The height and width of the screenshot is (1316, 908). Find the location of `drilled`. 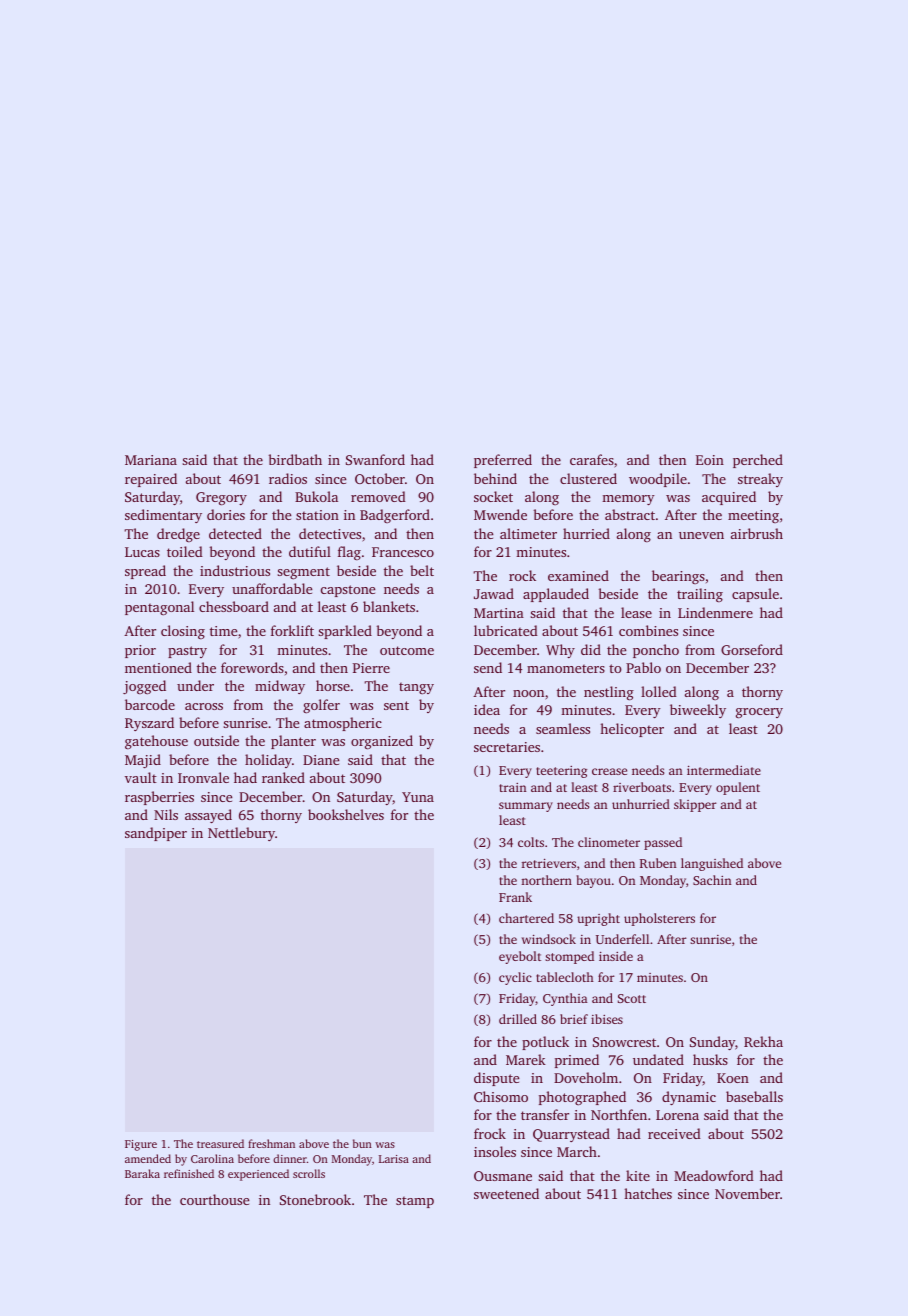

drilled is located at coordinates (518, 1019).
